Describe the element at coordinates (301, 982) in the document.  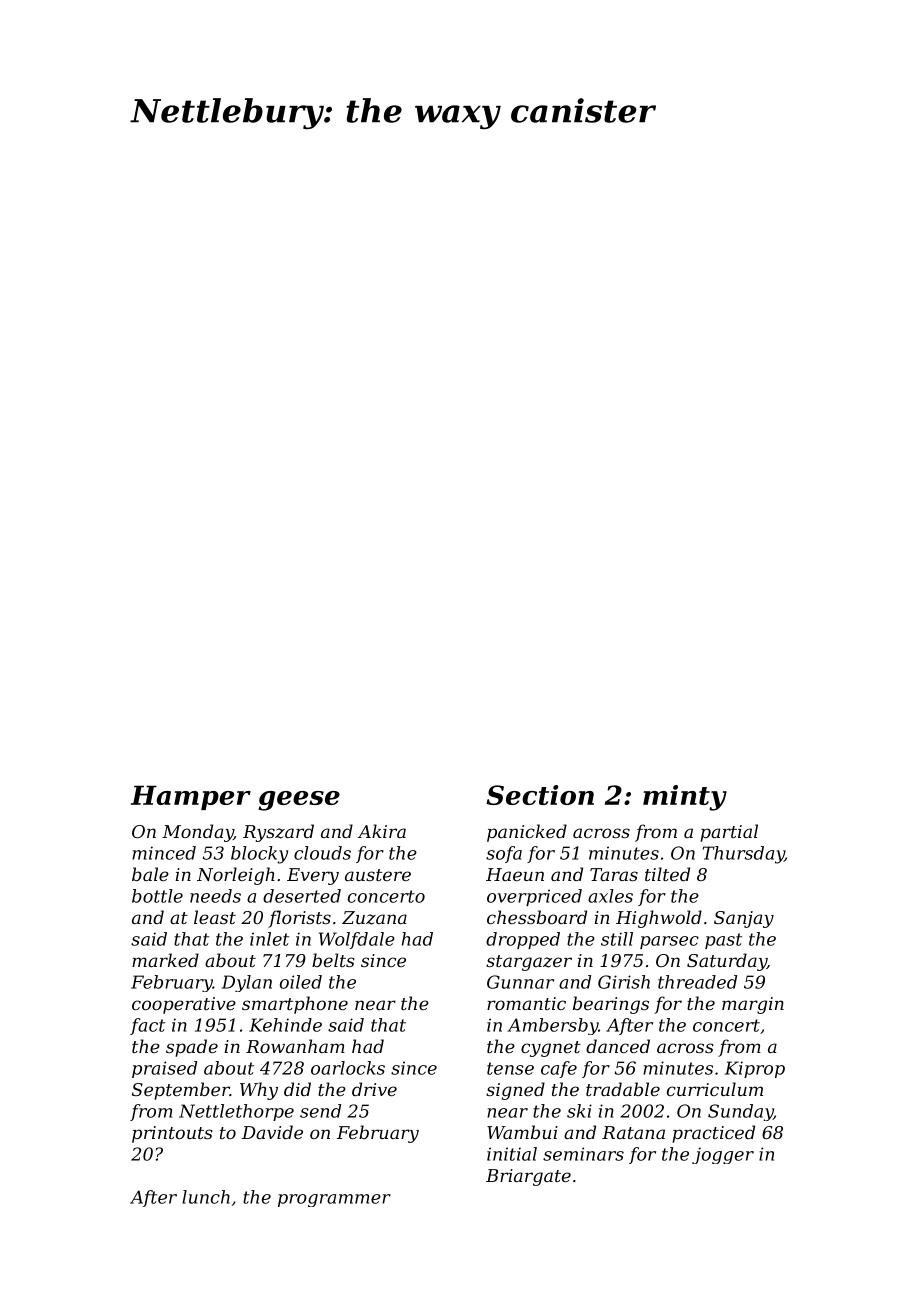
I see `oiled` at that location.
